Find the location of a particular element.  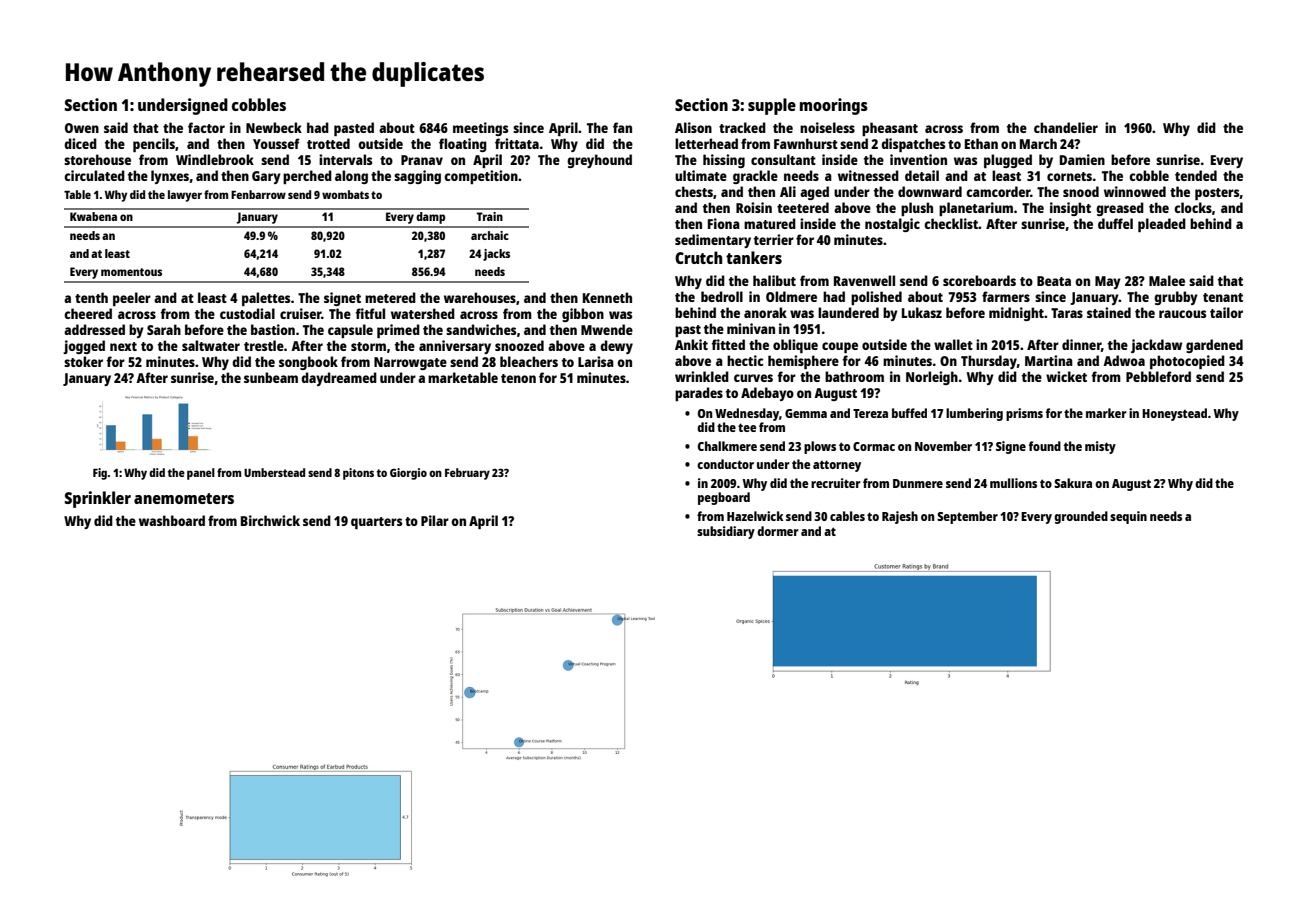

chandelier is located at coordinates (1066, 127).
